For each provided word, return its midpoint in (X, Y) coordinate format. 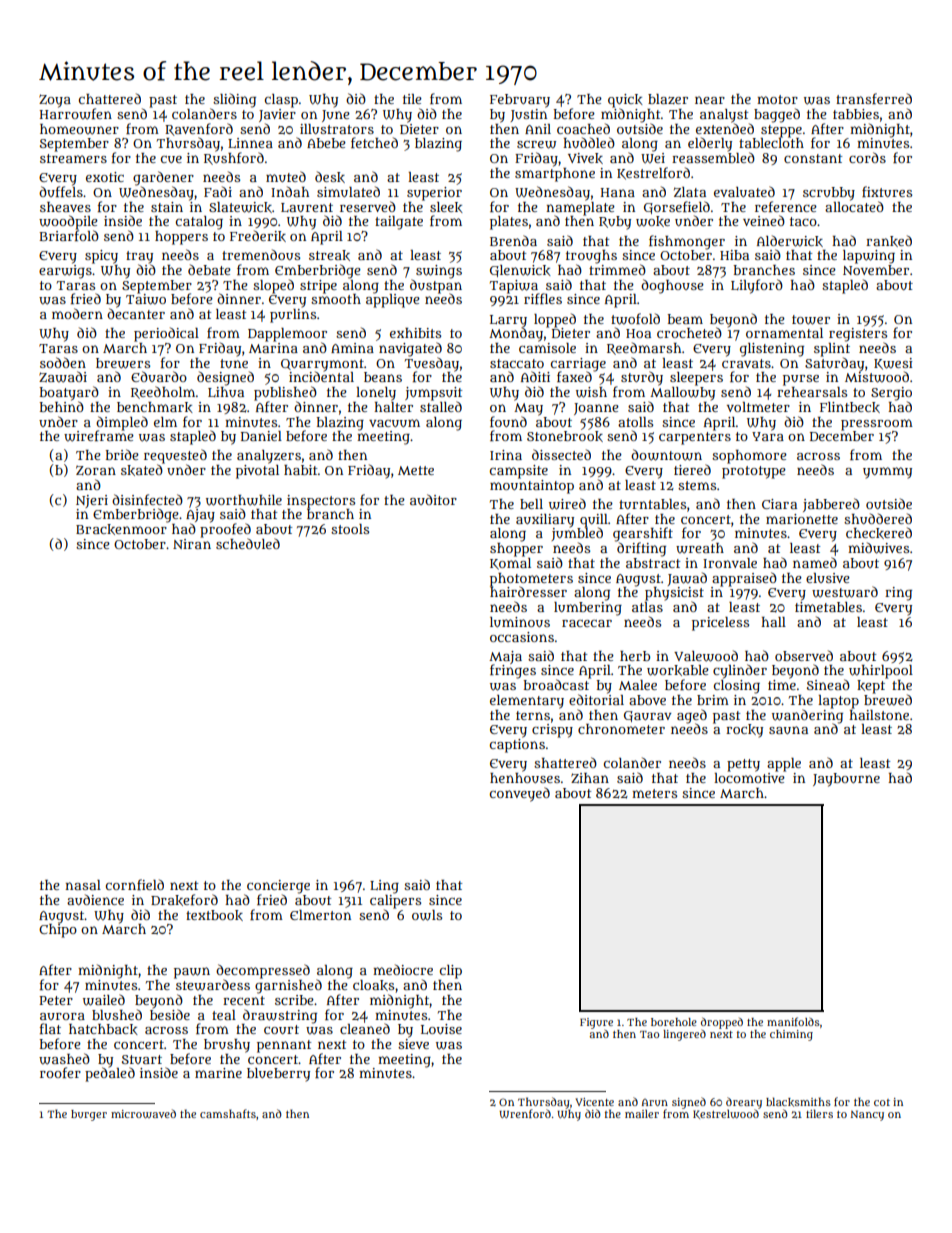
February (520, 101)
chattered (110, 98)
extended (725, 128)
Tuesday (432, 364)
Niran (192, 544)
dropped (722, 1023)
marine (218, 1073)
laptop (838, 702)
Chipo (58, 931)
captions (517, 746)
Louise (441, 1029)
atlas (647, 607)
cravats (746, 363)
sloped (273, 286)
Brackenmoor (121, 529)
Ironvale (730, 563)
